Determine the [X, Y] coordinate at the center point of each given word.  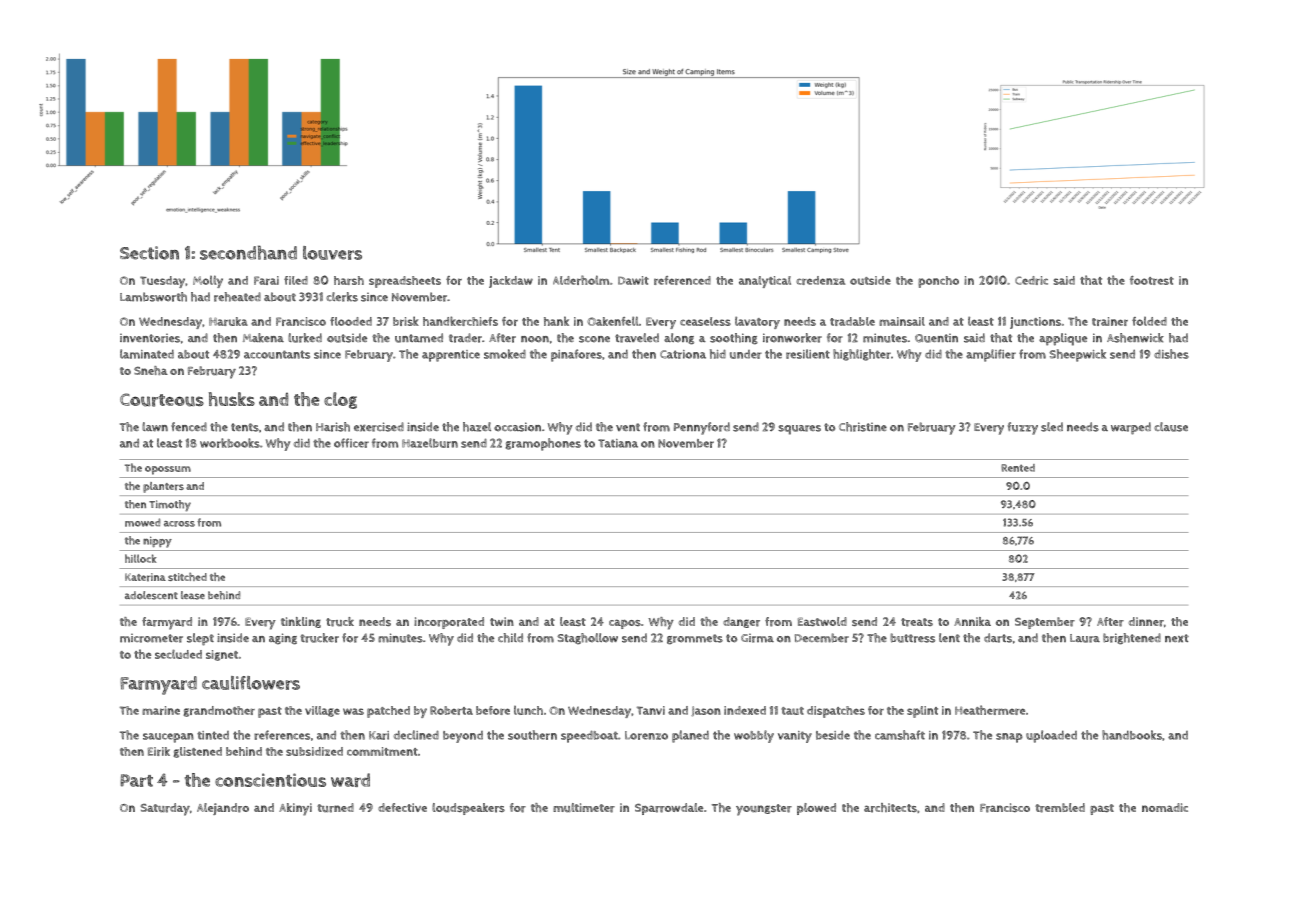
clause [1171, 427]
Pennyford [702, 428]
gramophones [543, 444]
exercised [379, 427]
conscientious [270, 780]
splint [922, 712]
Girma [757, 638]
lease [193, 595]
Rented [1018, 468]
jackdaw [511, 282]
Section [149, 253]
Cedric [1031, 280]
